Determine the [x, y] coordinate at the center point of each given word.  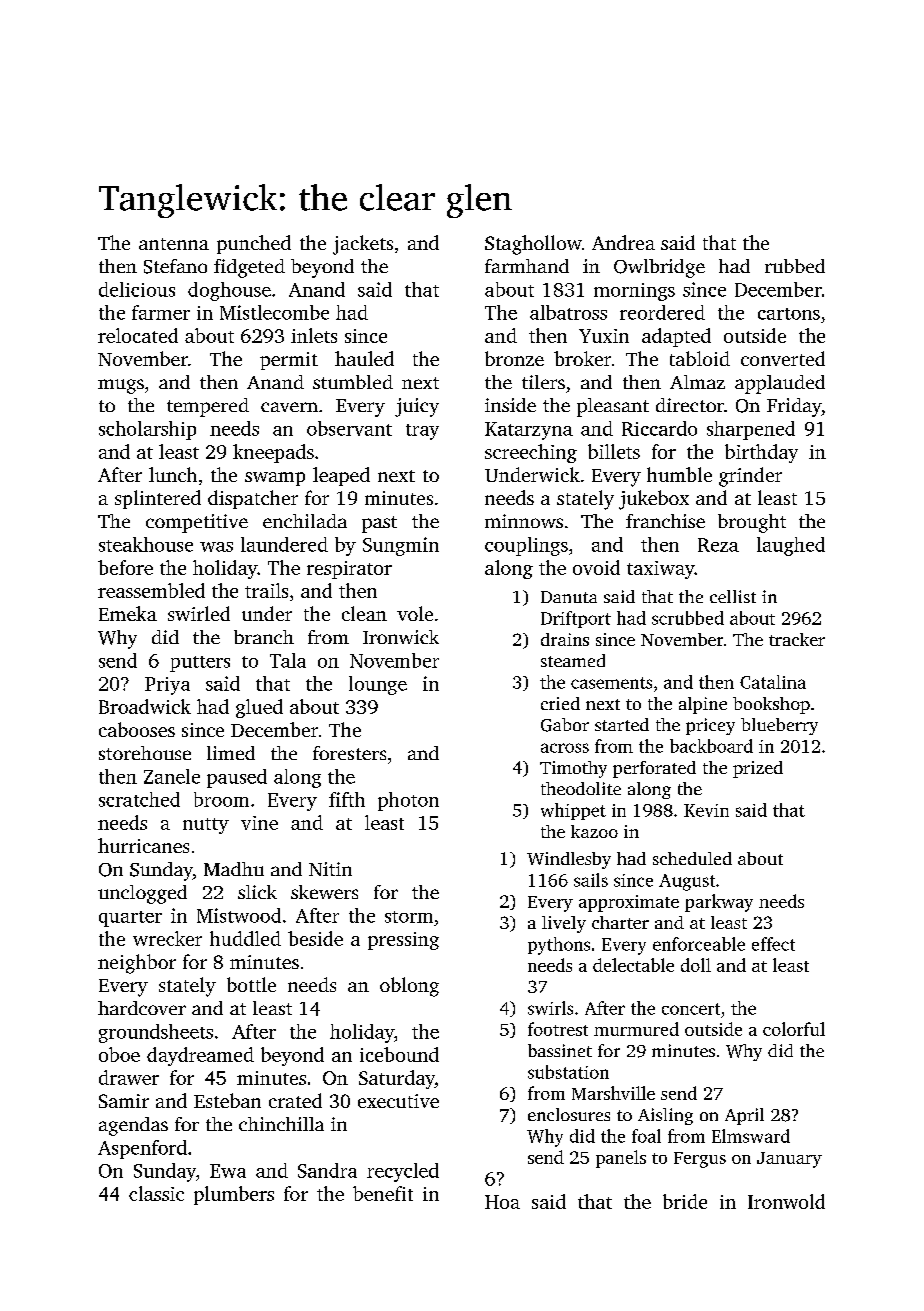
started [622, 724]
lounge [378, 685]
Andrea [623, 242]
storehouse [145, 753]
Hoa [502, 1202]
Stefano [175, 266]
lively [564, 924]
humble [679, 474]
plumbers [234, 1195]
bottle [251, 984]
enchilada [305, 521]
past [379, 524]
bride [685, 1201]
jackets [363, 245]
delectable [633, 965]
